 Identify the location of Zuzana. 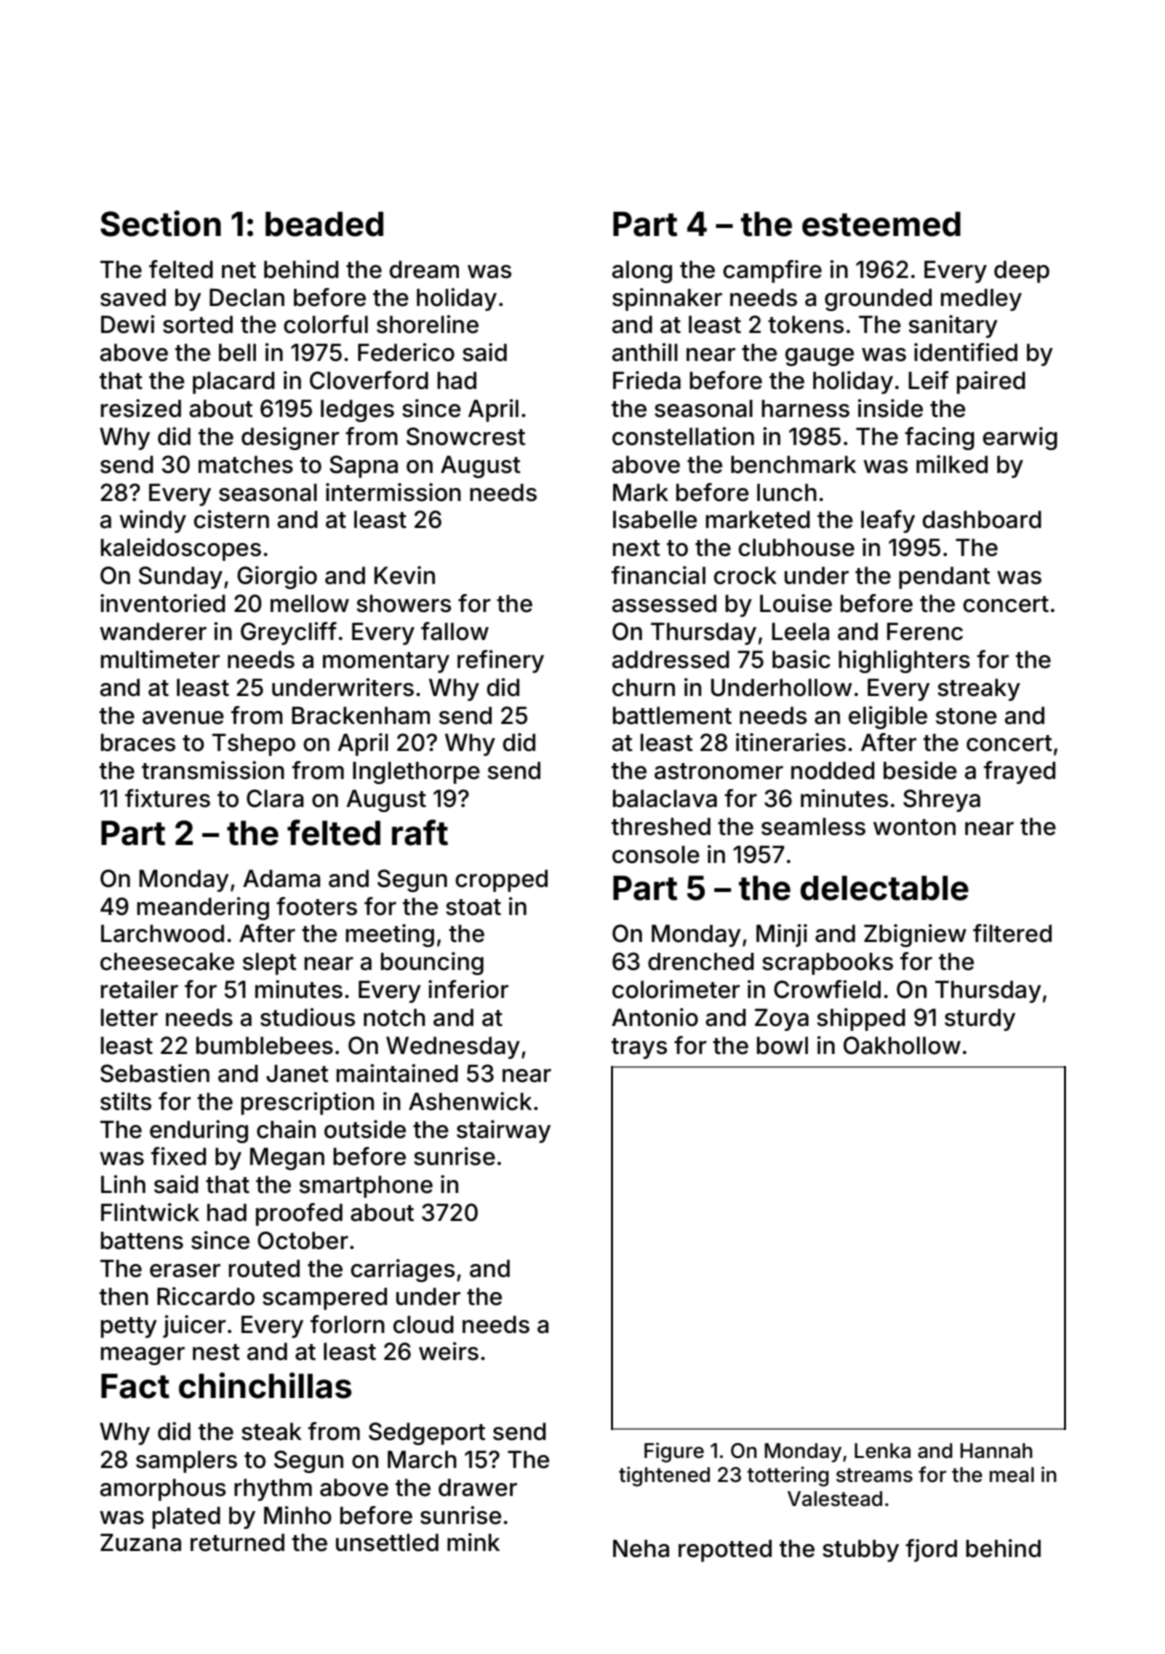
(140, 1543).
